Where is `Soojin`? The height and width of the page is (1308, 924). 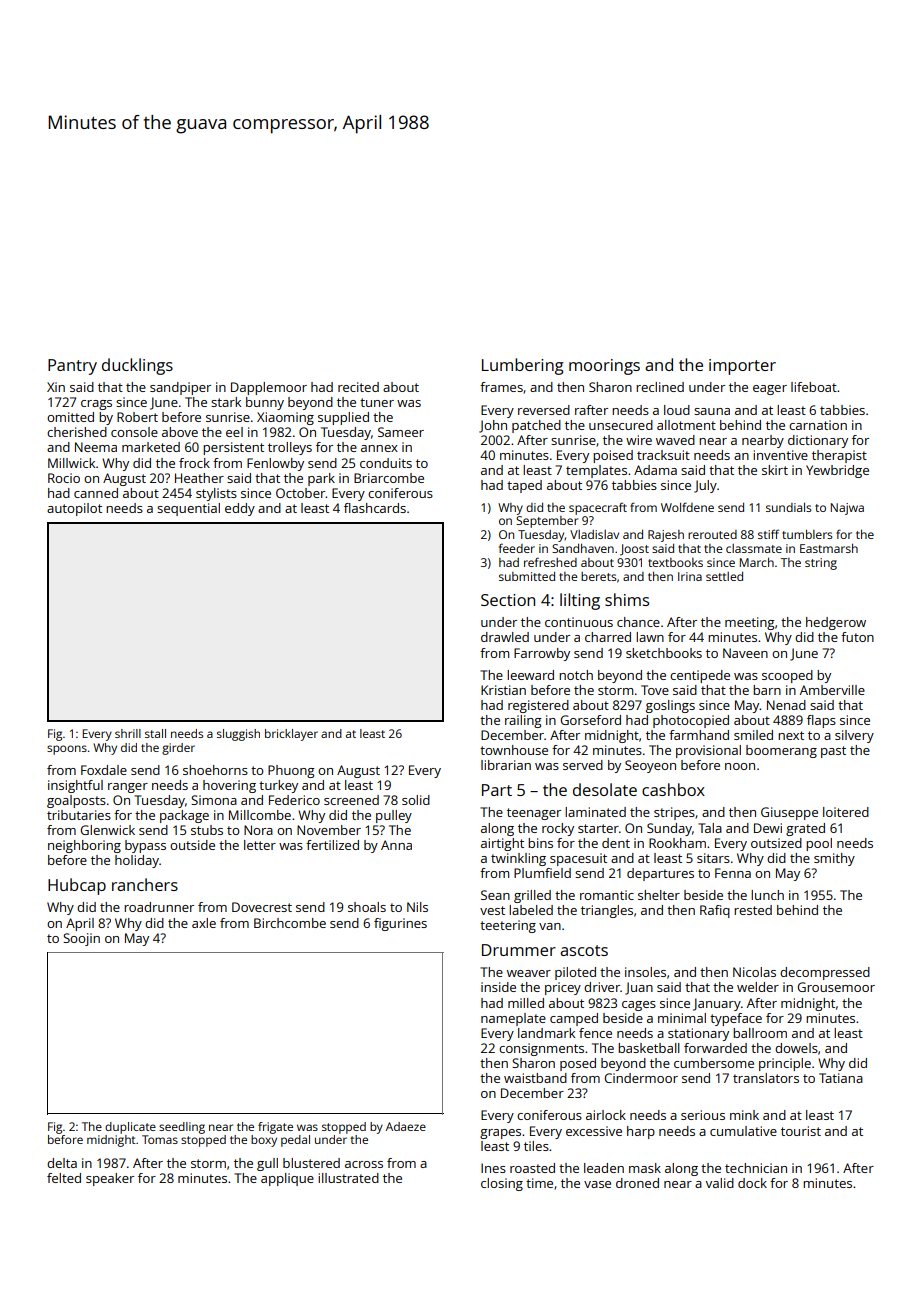 Soojin is located at coordinates (81, 939).
